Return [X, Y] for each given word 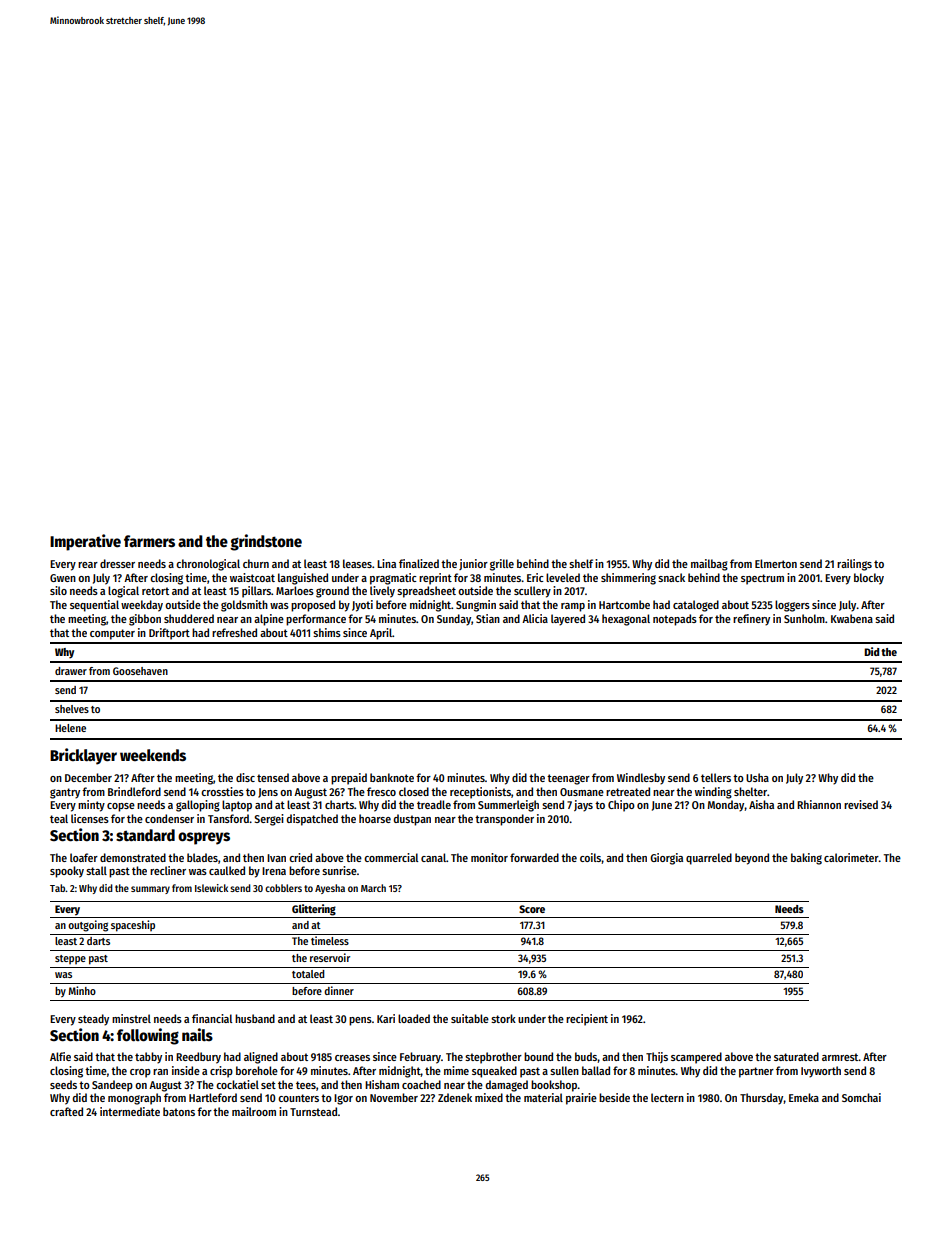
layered [568, 620]
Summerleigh [508, 806]
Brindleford [134, 791]
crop [140, 1073]
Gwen [63, 578]
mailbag [709, 565]
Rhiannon [819, 804]
